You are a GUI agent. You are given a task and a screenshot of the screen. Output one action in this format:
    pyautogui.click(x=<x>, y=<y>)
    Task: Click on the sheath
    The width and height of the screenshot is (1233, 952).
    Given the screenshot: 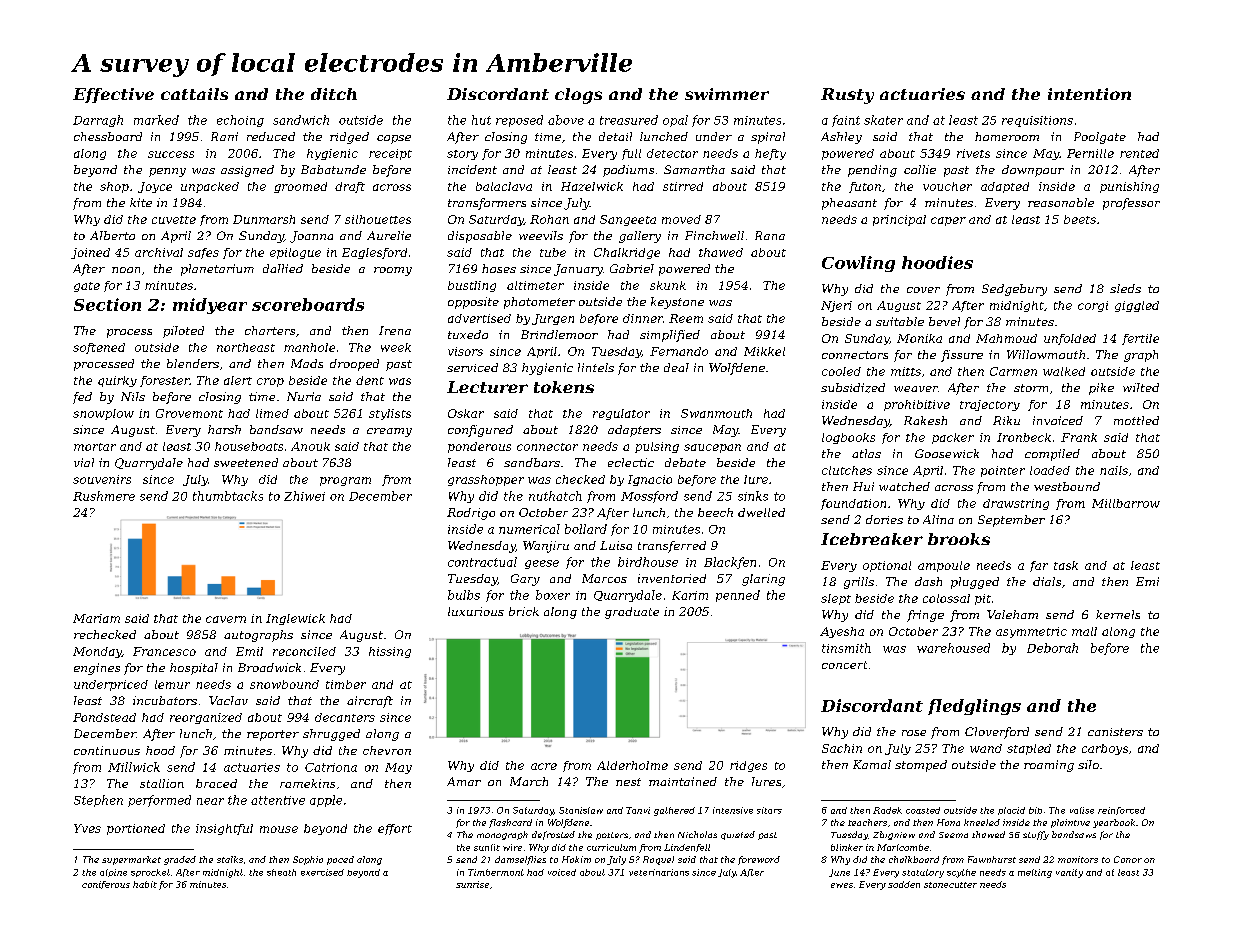 What is the action you would take?
    pyautogui.click(x=281, y=872)
